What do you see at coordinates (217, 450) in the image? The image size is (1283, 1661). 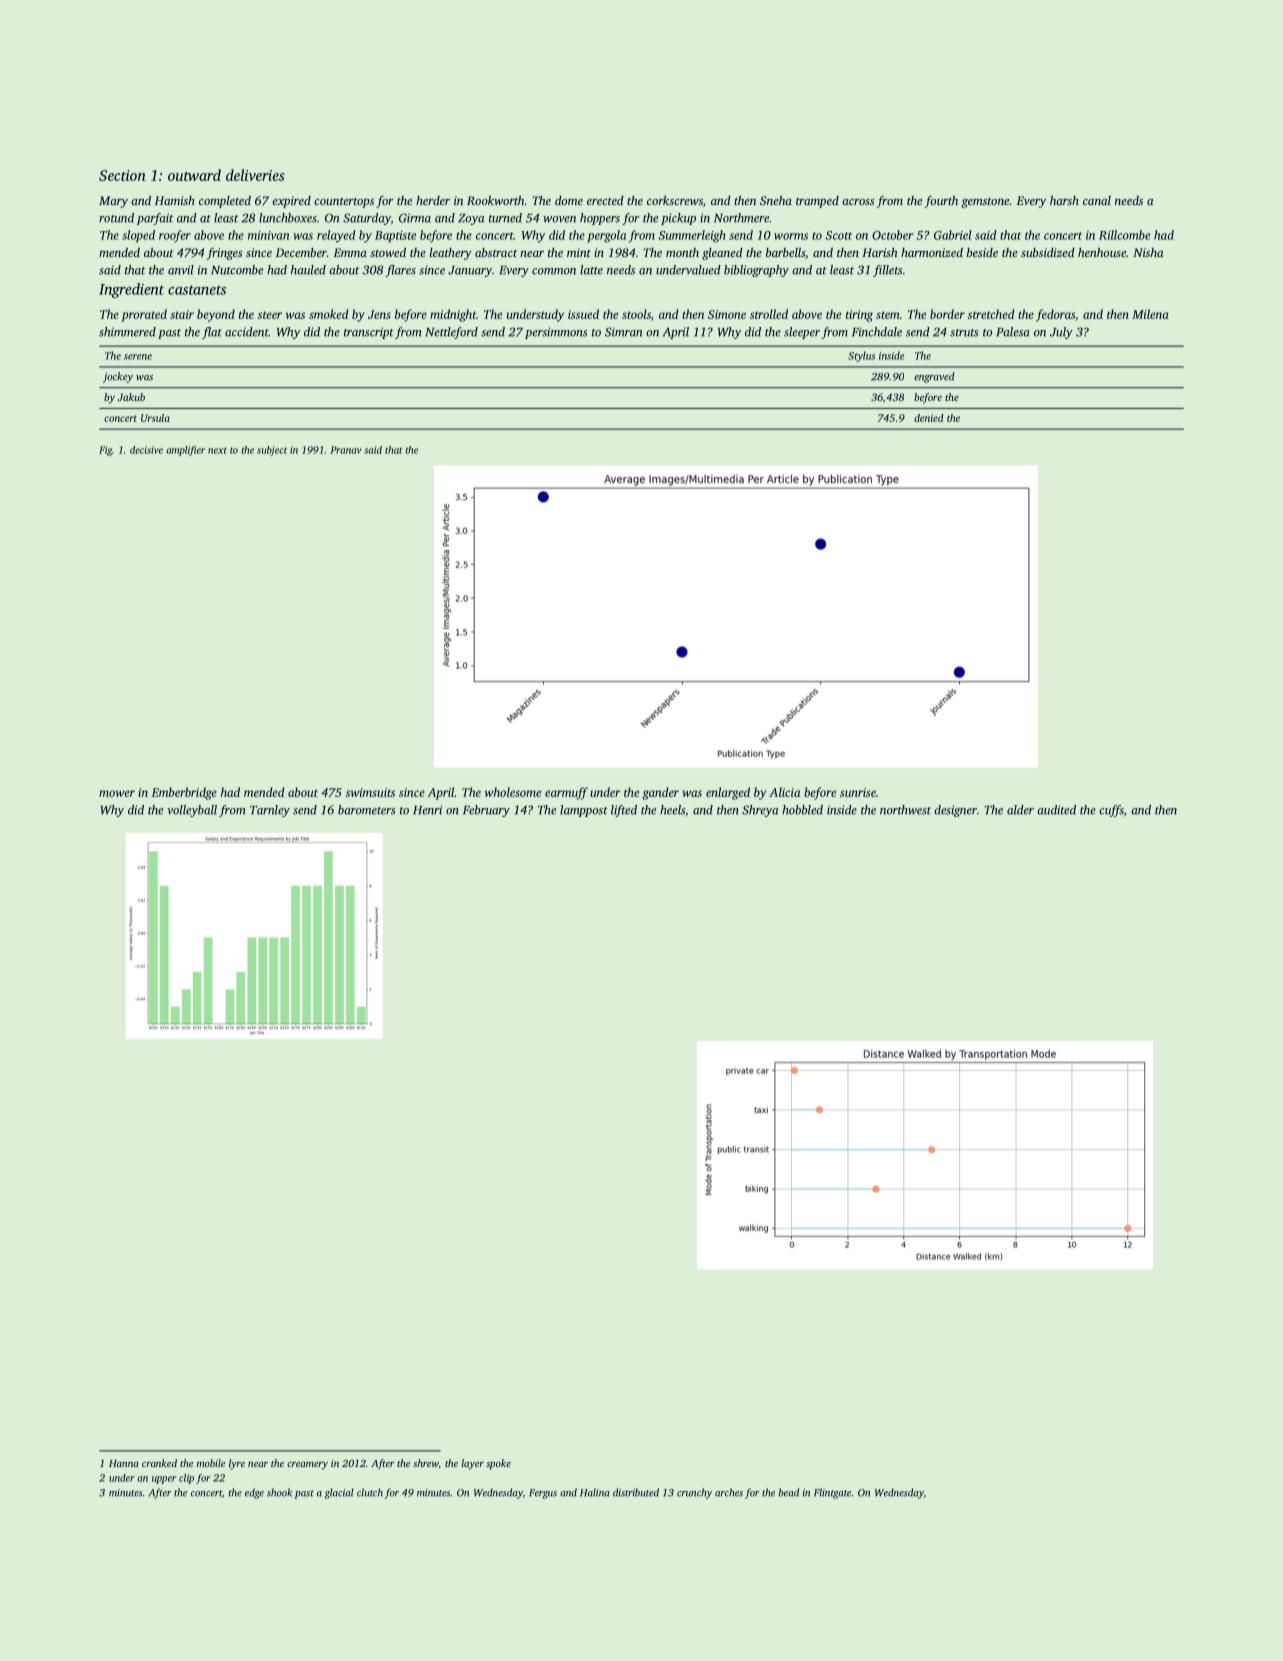 I see `next` at bounding box center [217, 450].
